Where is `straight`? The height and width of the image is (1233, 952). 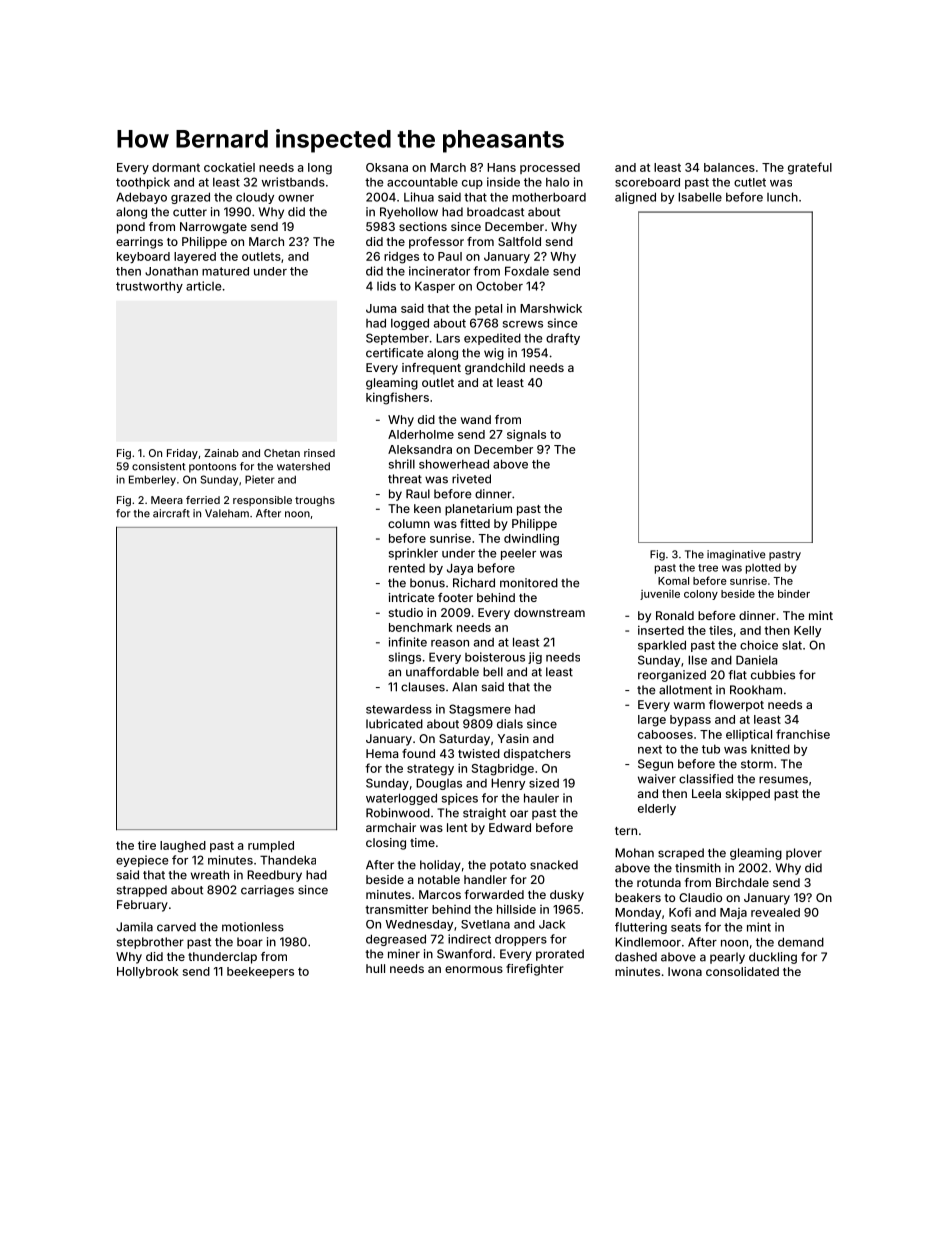 straight is located at coordinates (484, 814).
